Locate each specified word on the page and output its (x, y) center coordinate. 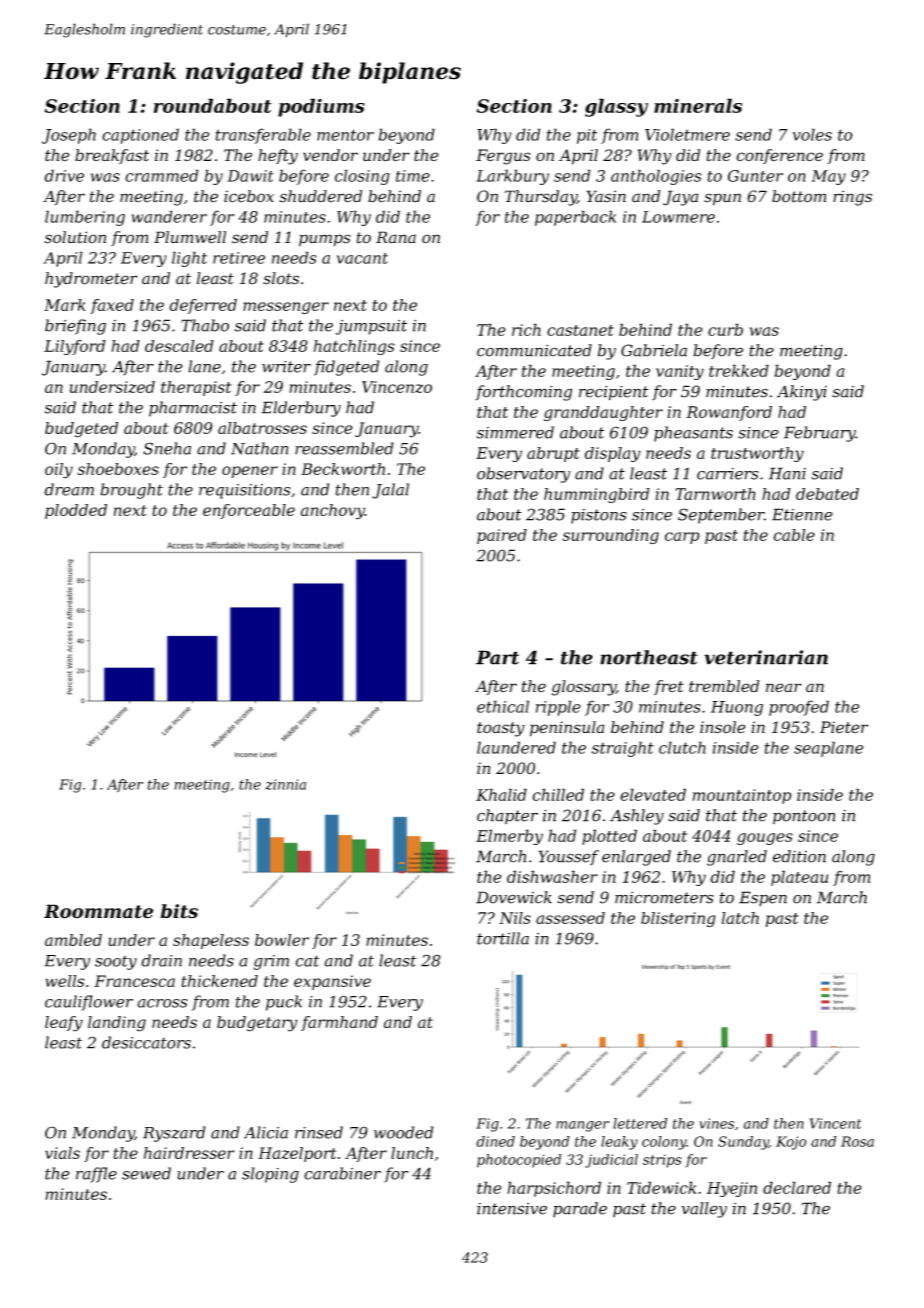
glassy (616, 107)
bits (179, 911)
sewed (146, 1173)
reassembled (344, 448)
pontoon (804, 817)
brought (131, 491)
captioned (140, 136)
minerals (698, 105)
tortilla (503, 938)
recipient (614, 393)
